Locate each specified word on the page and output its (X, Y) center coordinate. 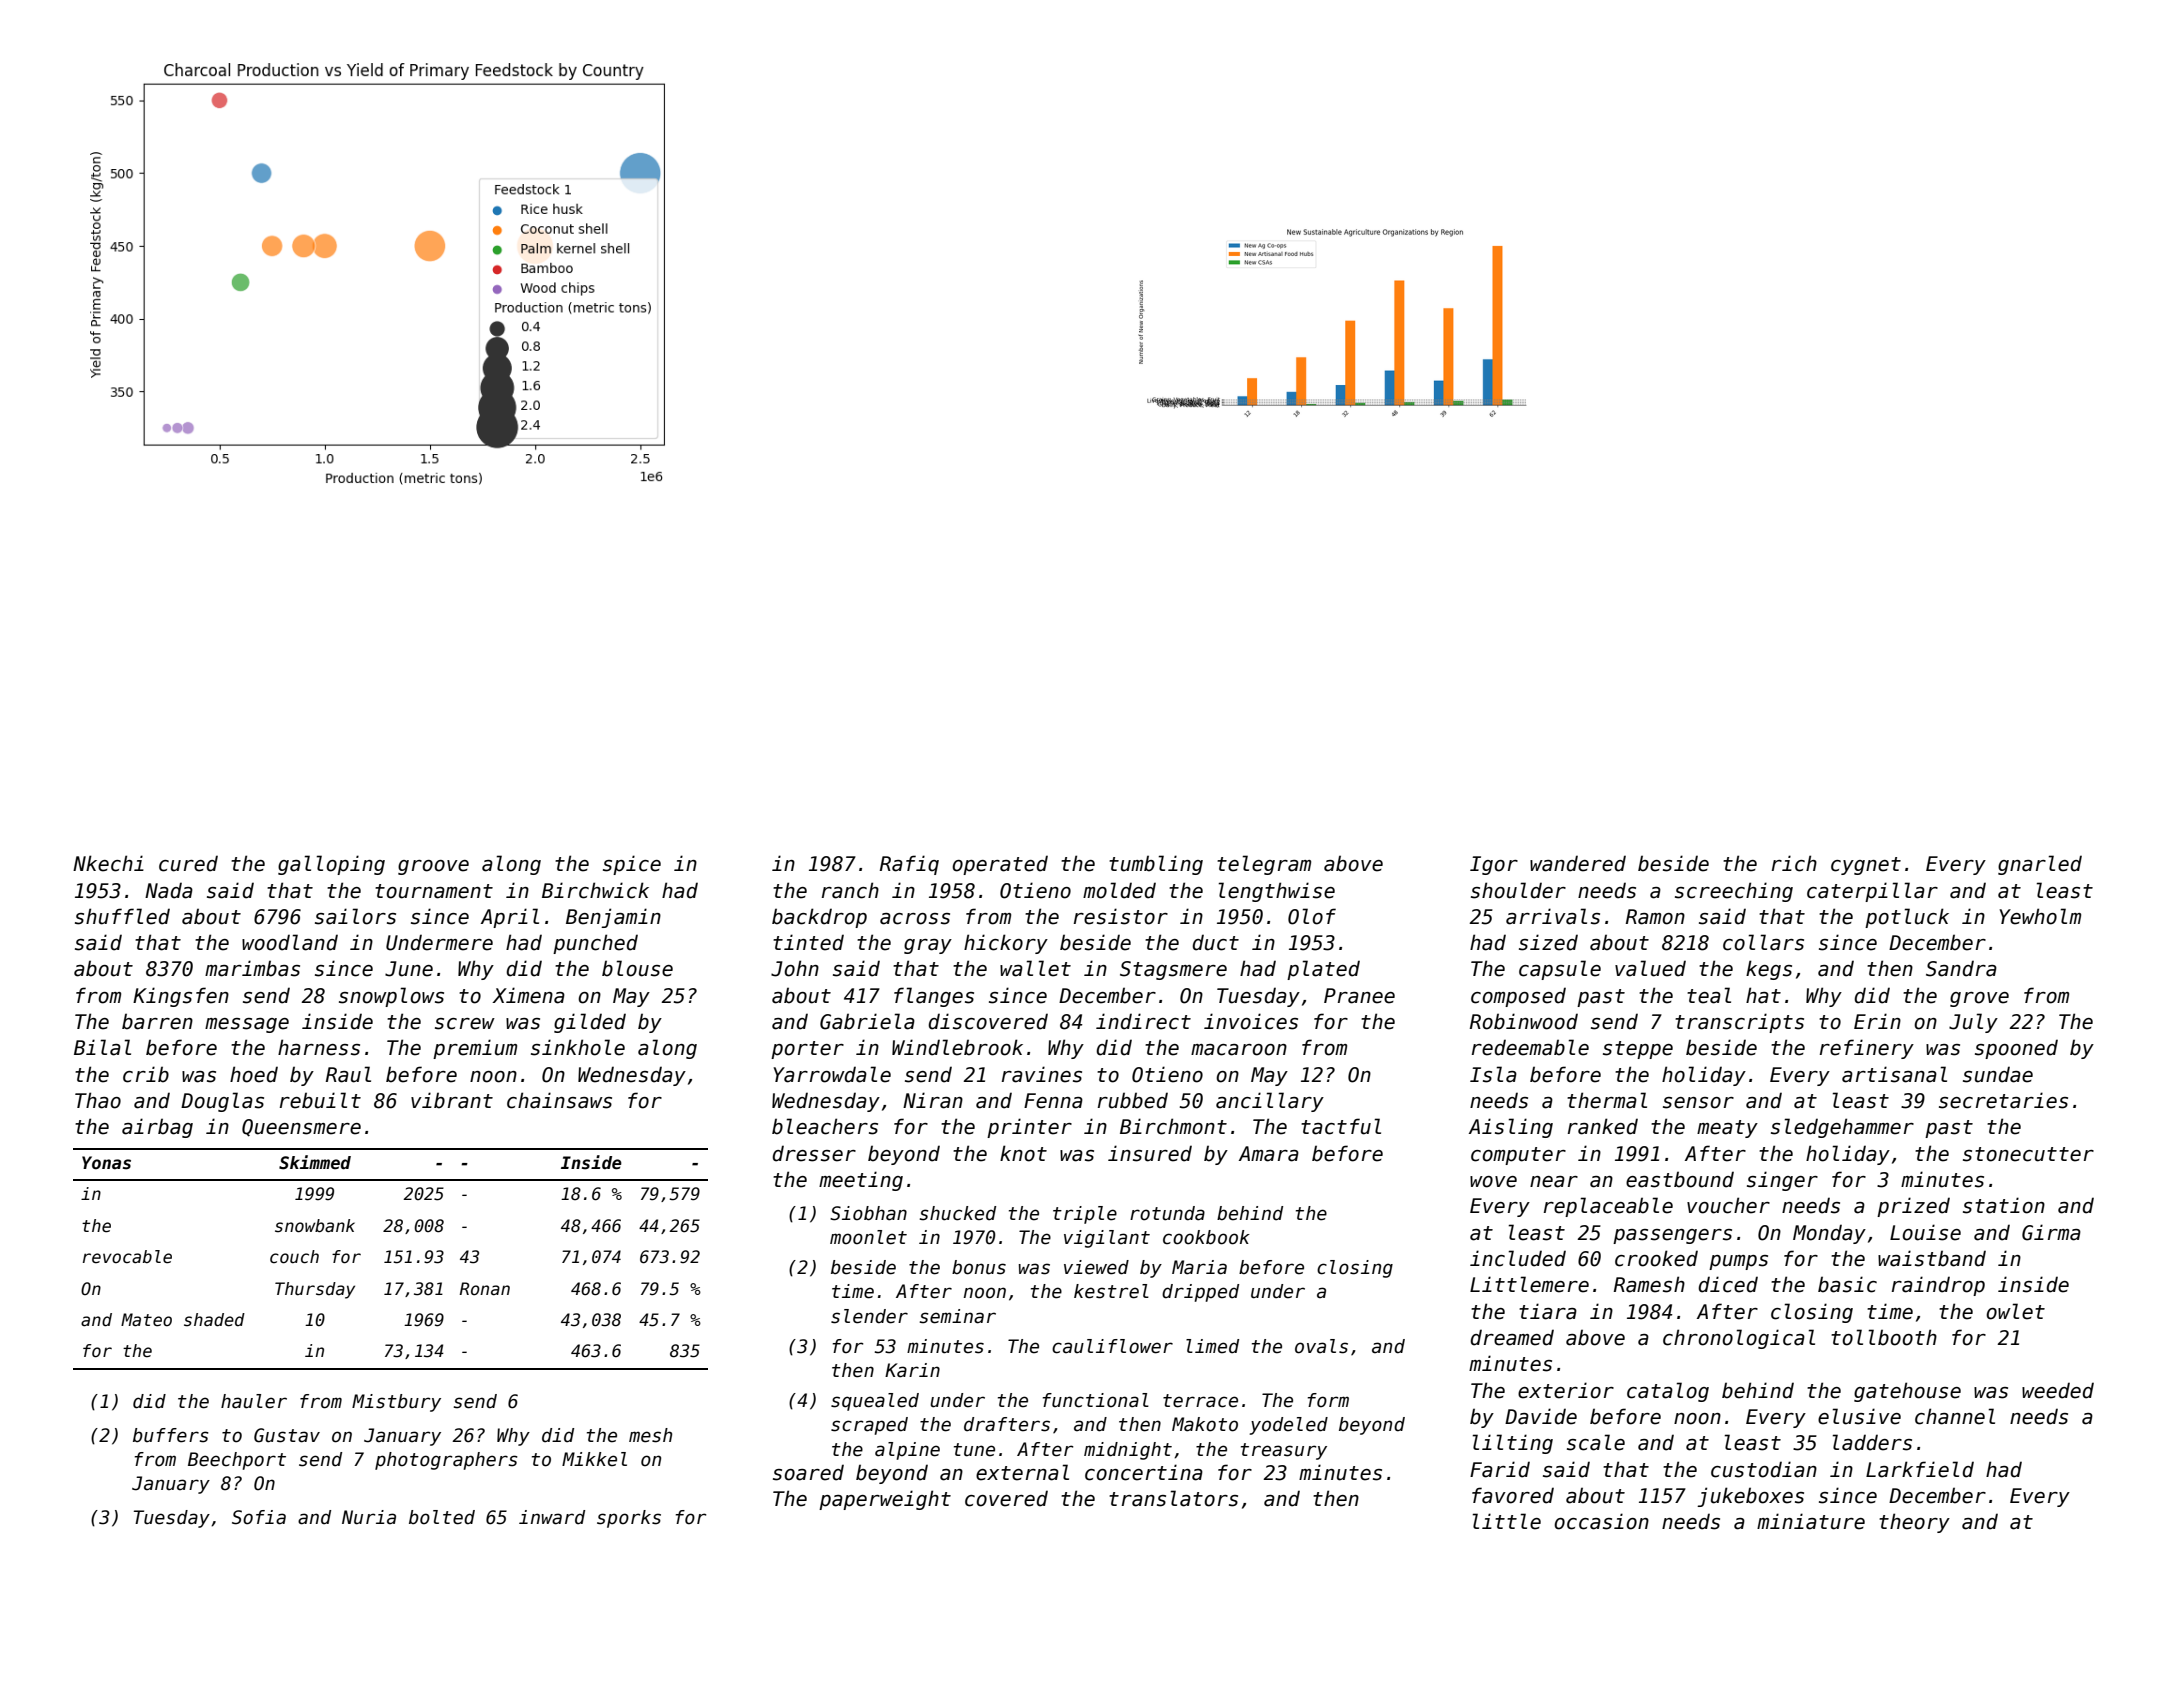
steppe (1638, 1050)
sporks (629, 1519)
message (247, 1025)
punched (595, 944)
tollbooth (1884, 1337)
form (1328, 1400)
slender (869, 1316)
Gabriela (867, 1021)
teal (1709, 995)
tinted (808, 942)
